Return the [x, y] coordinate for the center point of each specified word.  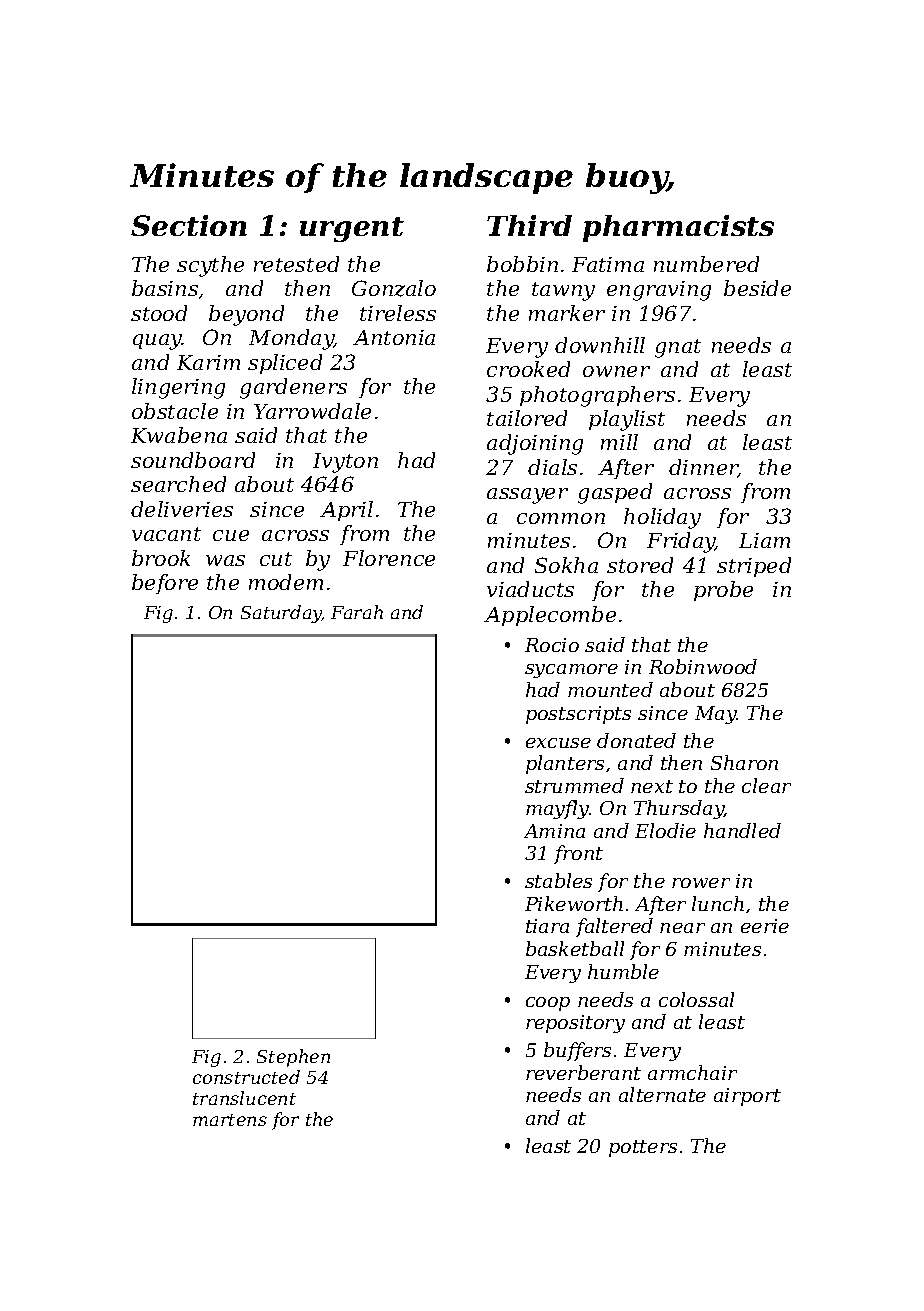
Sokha [566, 565]
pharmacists [678, 228]
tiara [547, 926]
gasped [615, 493]
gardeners [293, 388]
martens [230, 1120]
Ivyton [345, 463]
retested [296, 264]
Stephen [293, 1058]
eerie [765, 926]
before [165, 584]
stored [640, 565]
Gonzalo [394, 288]
